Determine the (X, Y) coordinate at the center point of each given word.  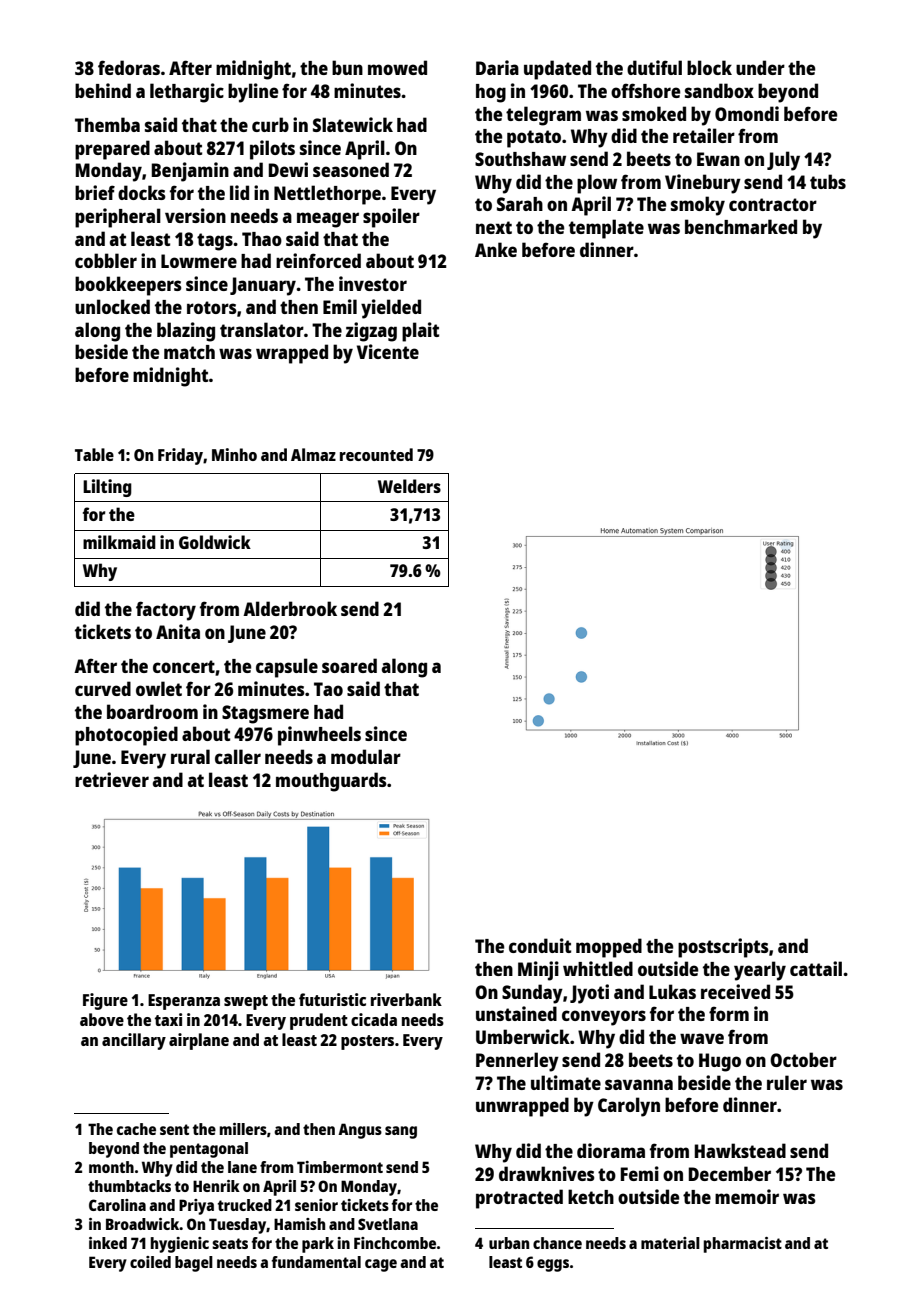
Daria (497, 67)
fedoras (129, 67)
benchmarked (741, 226)
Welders (409, 486)
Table (94, 454)
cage (381, 1265)
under (760, 67)
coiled (150, 1262)
